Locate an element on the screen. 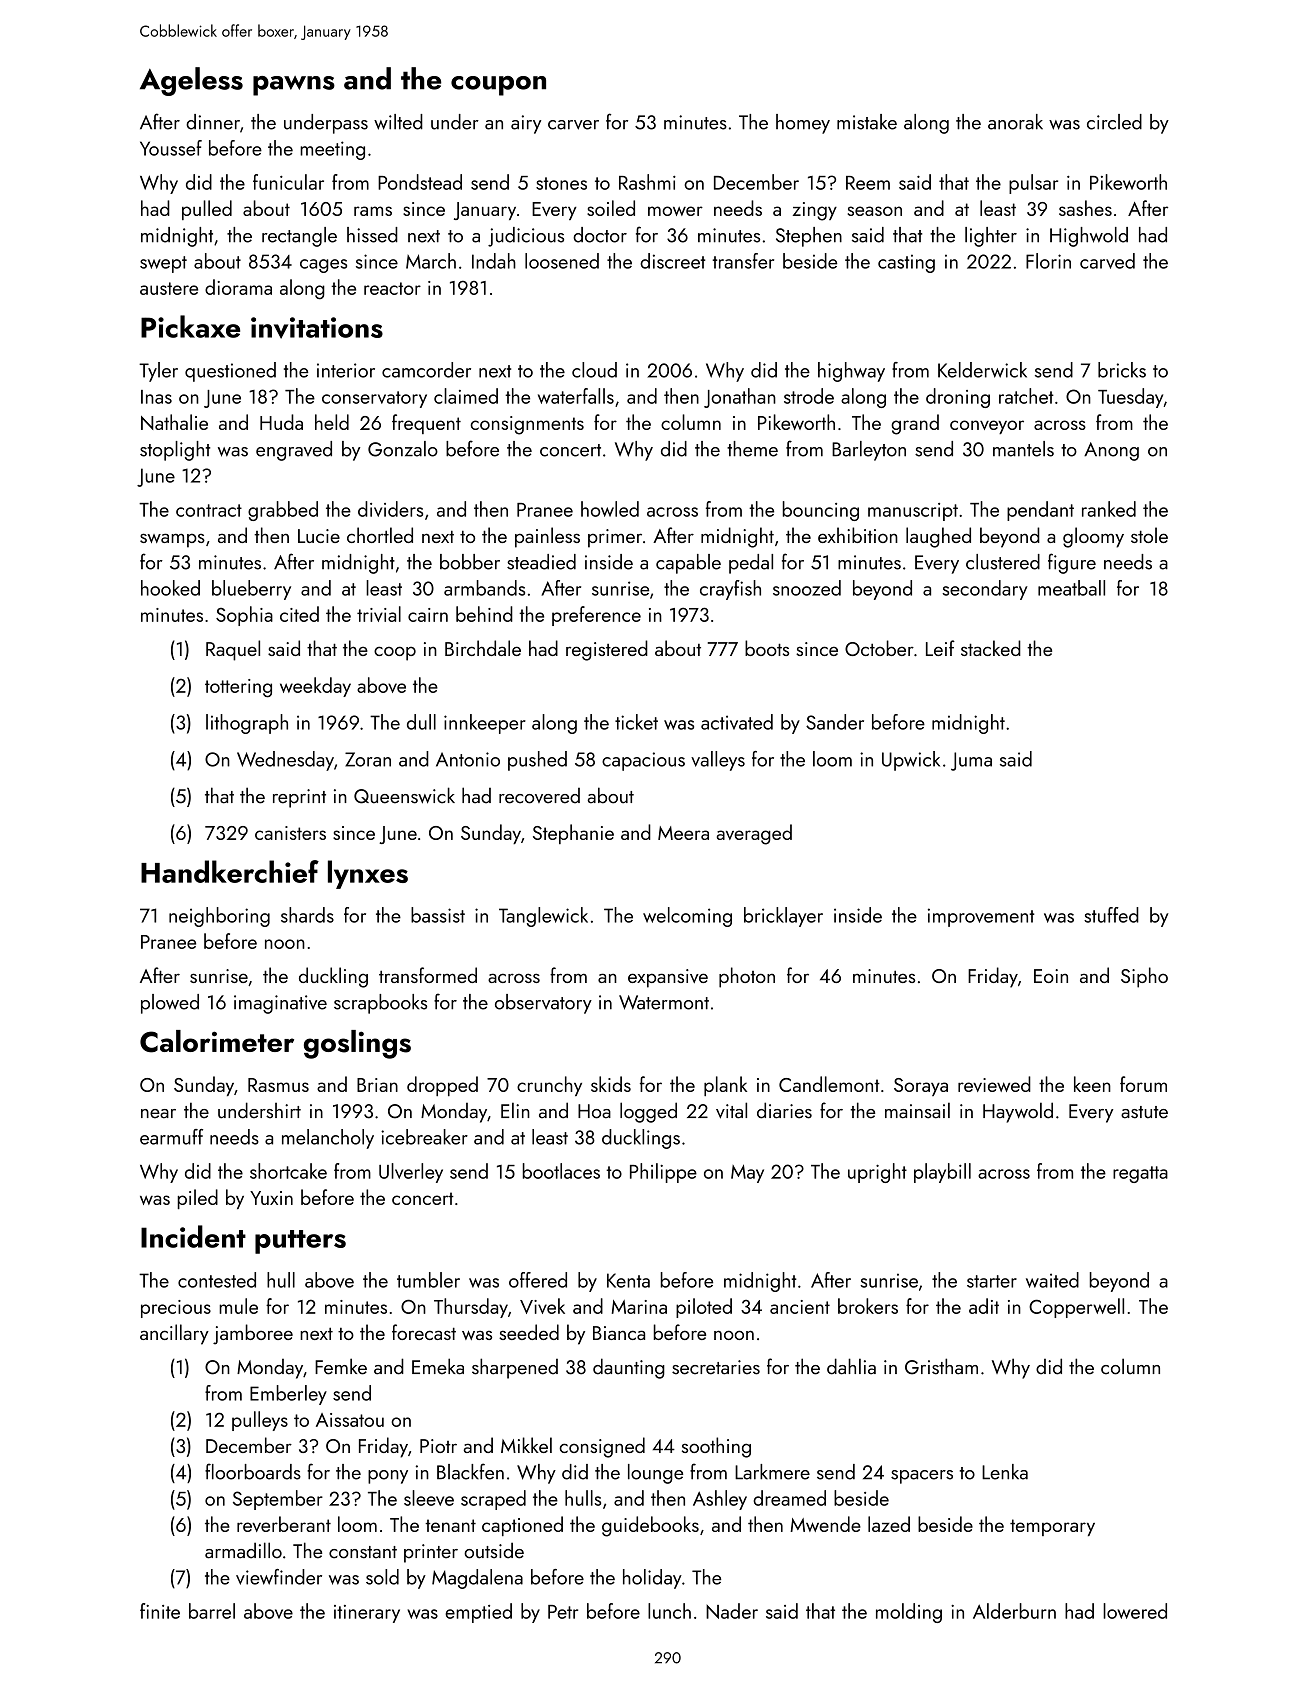 This screenshot has height=1692, width=1308. carver is located at coordinates (573, 125).
